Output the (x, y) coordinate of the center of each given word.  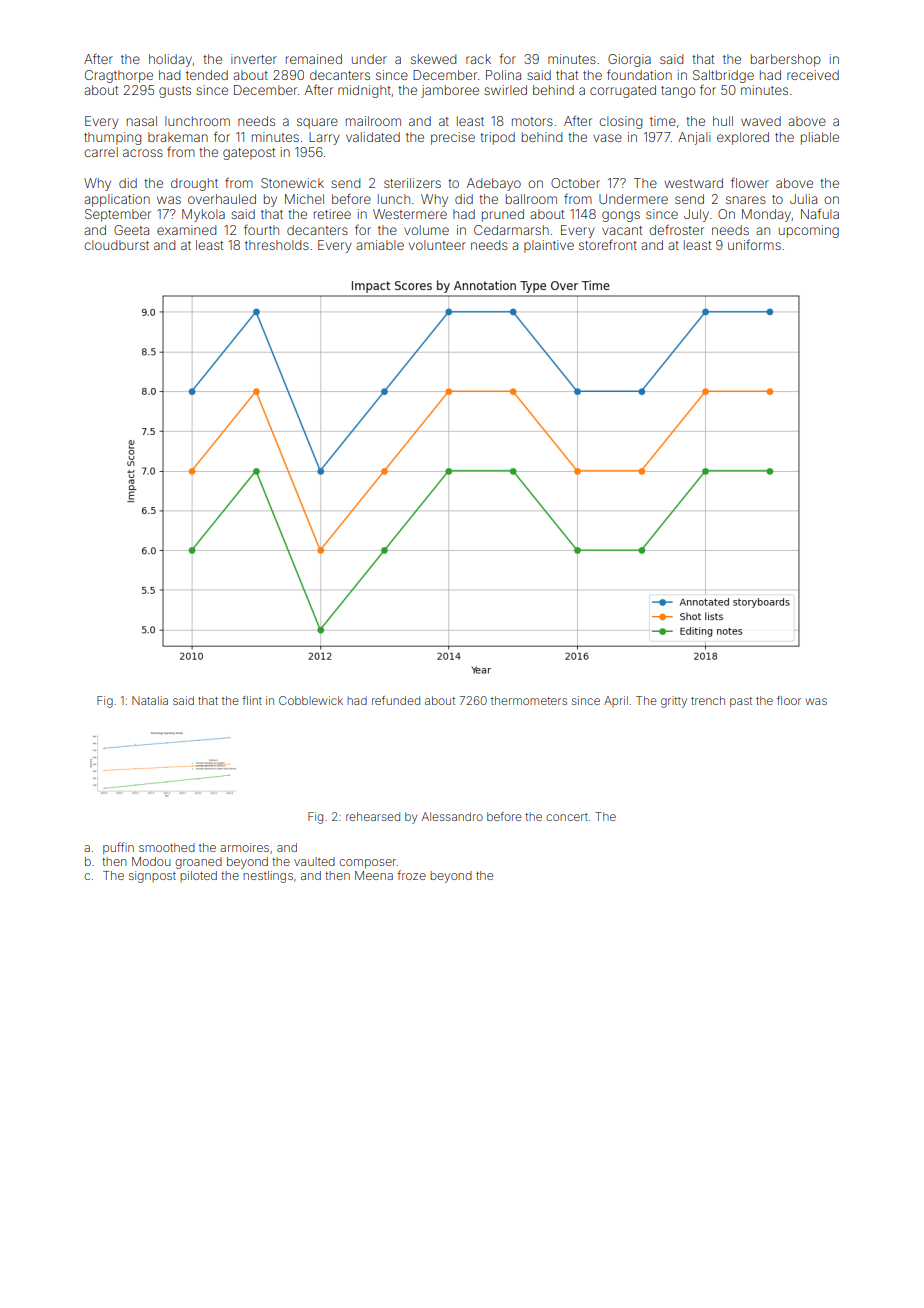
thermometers (529, 700)
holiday (170, 60)
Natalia (150, 700)
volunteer (437, 245)
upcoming (809, 231)
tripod (497, 138)
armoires (244, 847)
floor (789, 700)
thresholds (277, 245)
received (813, 75)
